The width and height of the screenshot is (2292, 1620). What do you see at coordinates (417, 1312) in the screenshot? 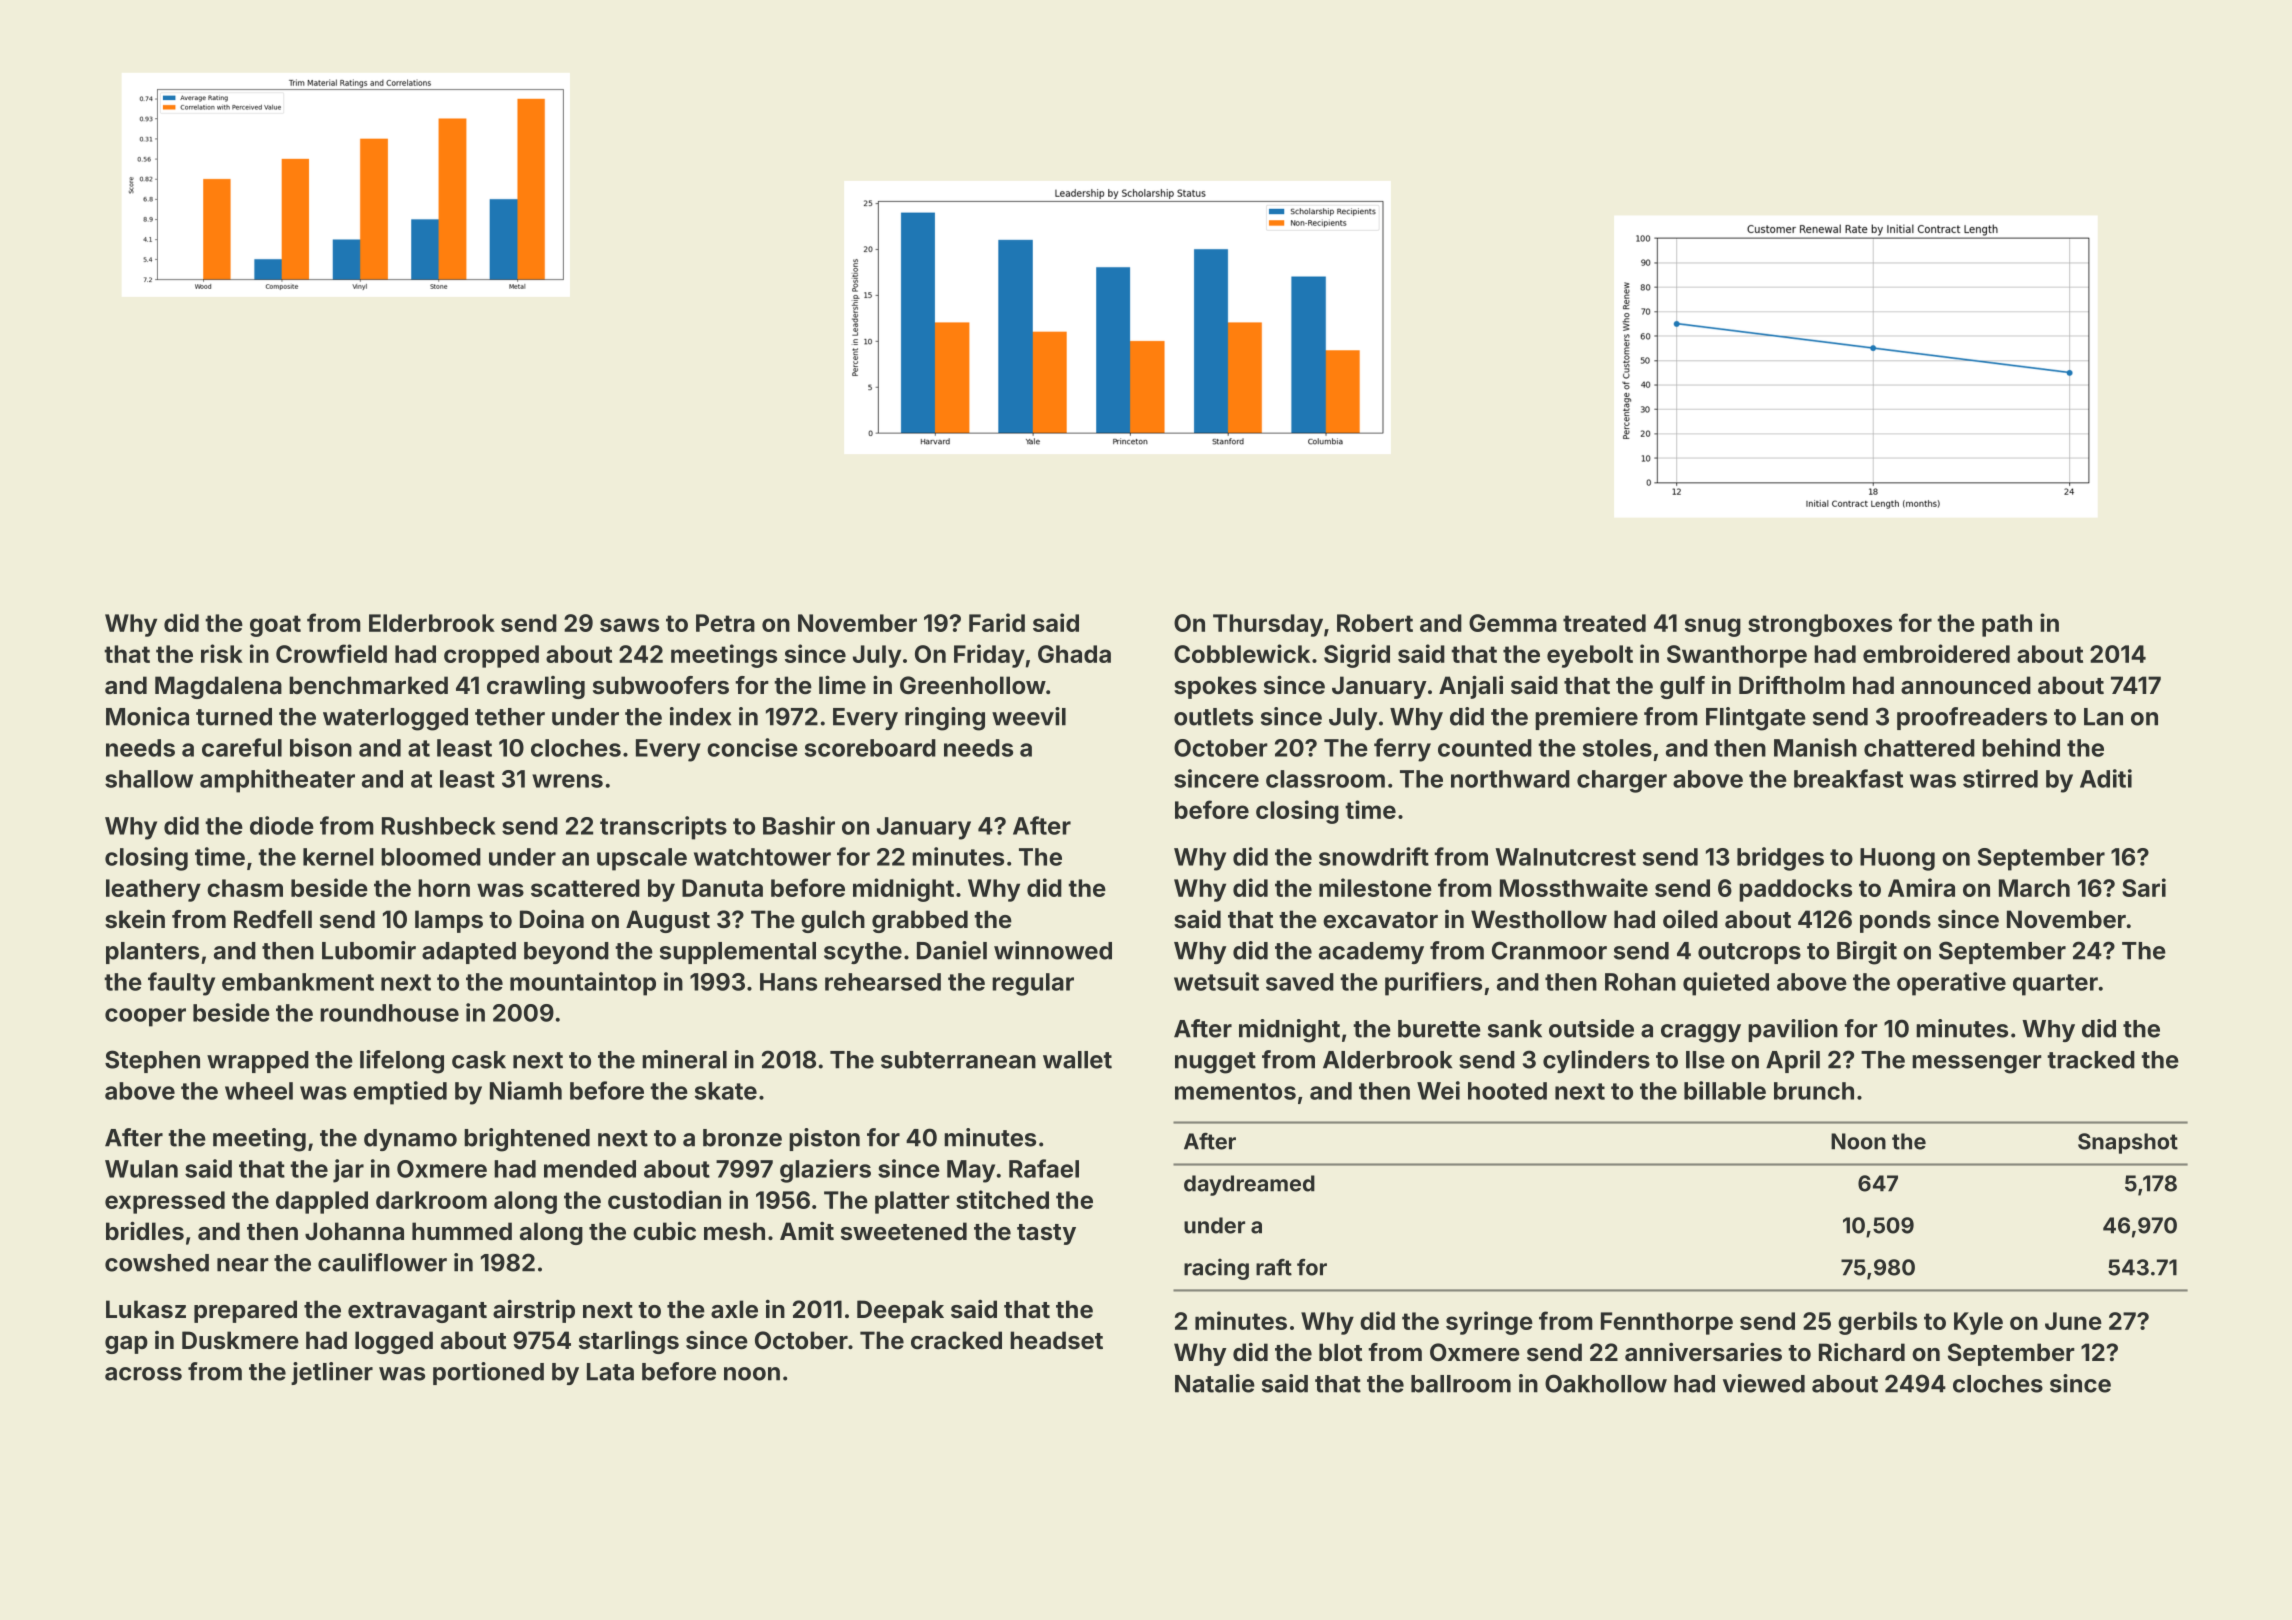
I see `extravagant` at bounding box center [417, 1312].
